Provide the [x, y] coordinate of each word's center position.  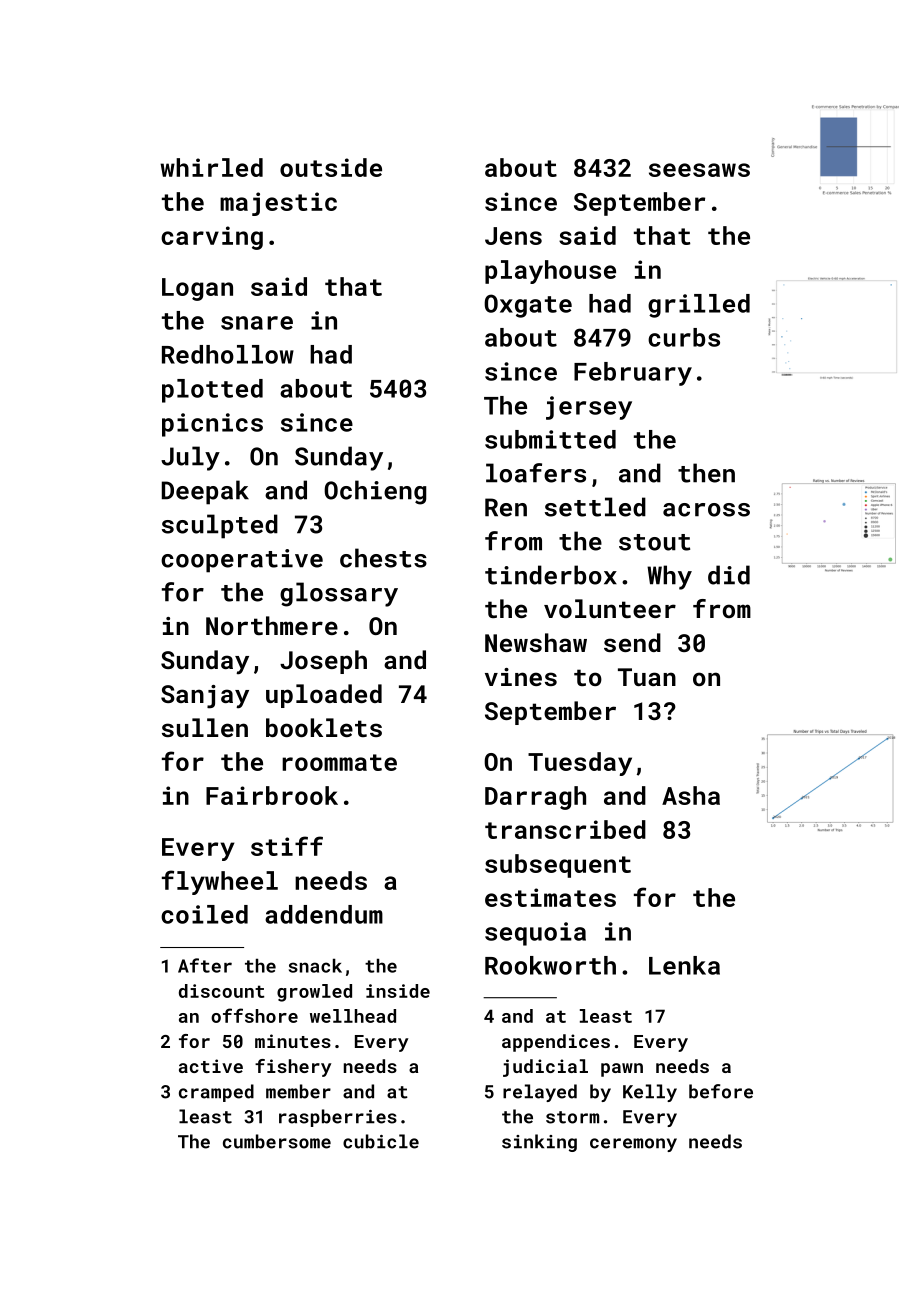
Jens [513, 236]
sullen [205, 727]
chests [383, 558]
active [211, 1066]
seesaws [699, 170]
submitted [550, 439]
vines [521, 677]
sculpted [220, 526]
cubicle [381, 1141]
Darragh [535, 798]
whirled [211, 167]
